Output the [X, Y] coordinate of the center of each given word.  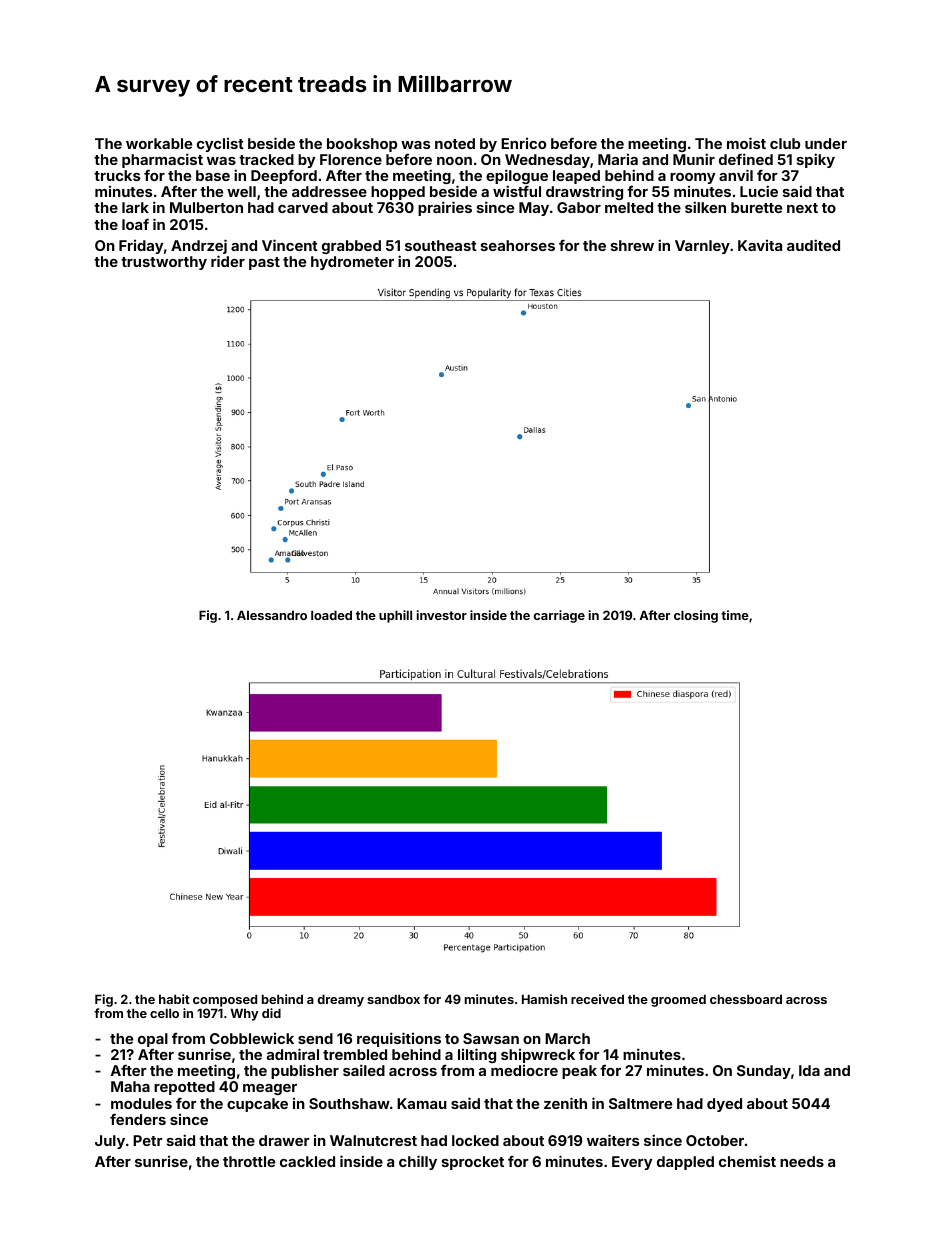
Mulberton [206, 207]
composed [225, 1000]
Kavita [760, 245]
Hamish [544, 999]
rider [228, 261]
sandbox [393, 999]
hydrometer [352, 263]
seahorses [518, 245]
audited [813, 245]
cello [164, 1013]
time [735, 615]
